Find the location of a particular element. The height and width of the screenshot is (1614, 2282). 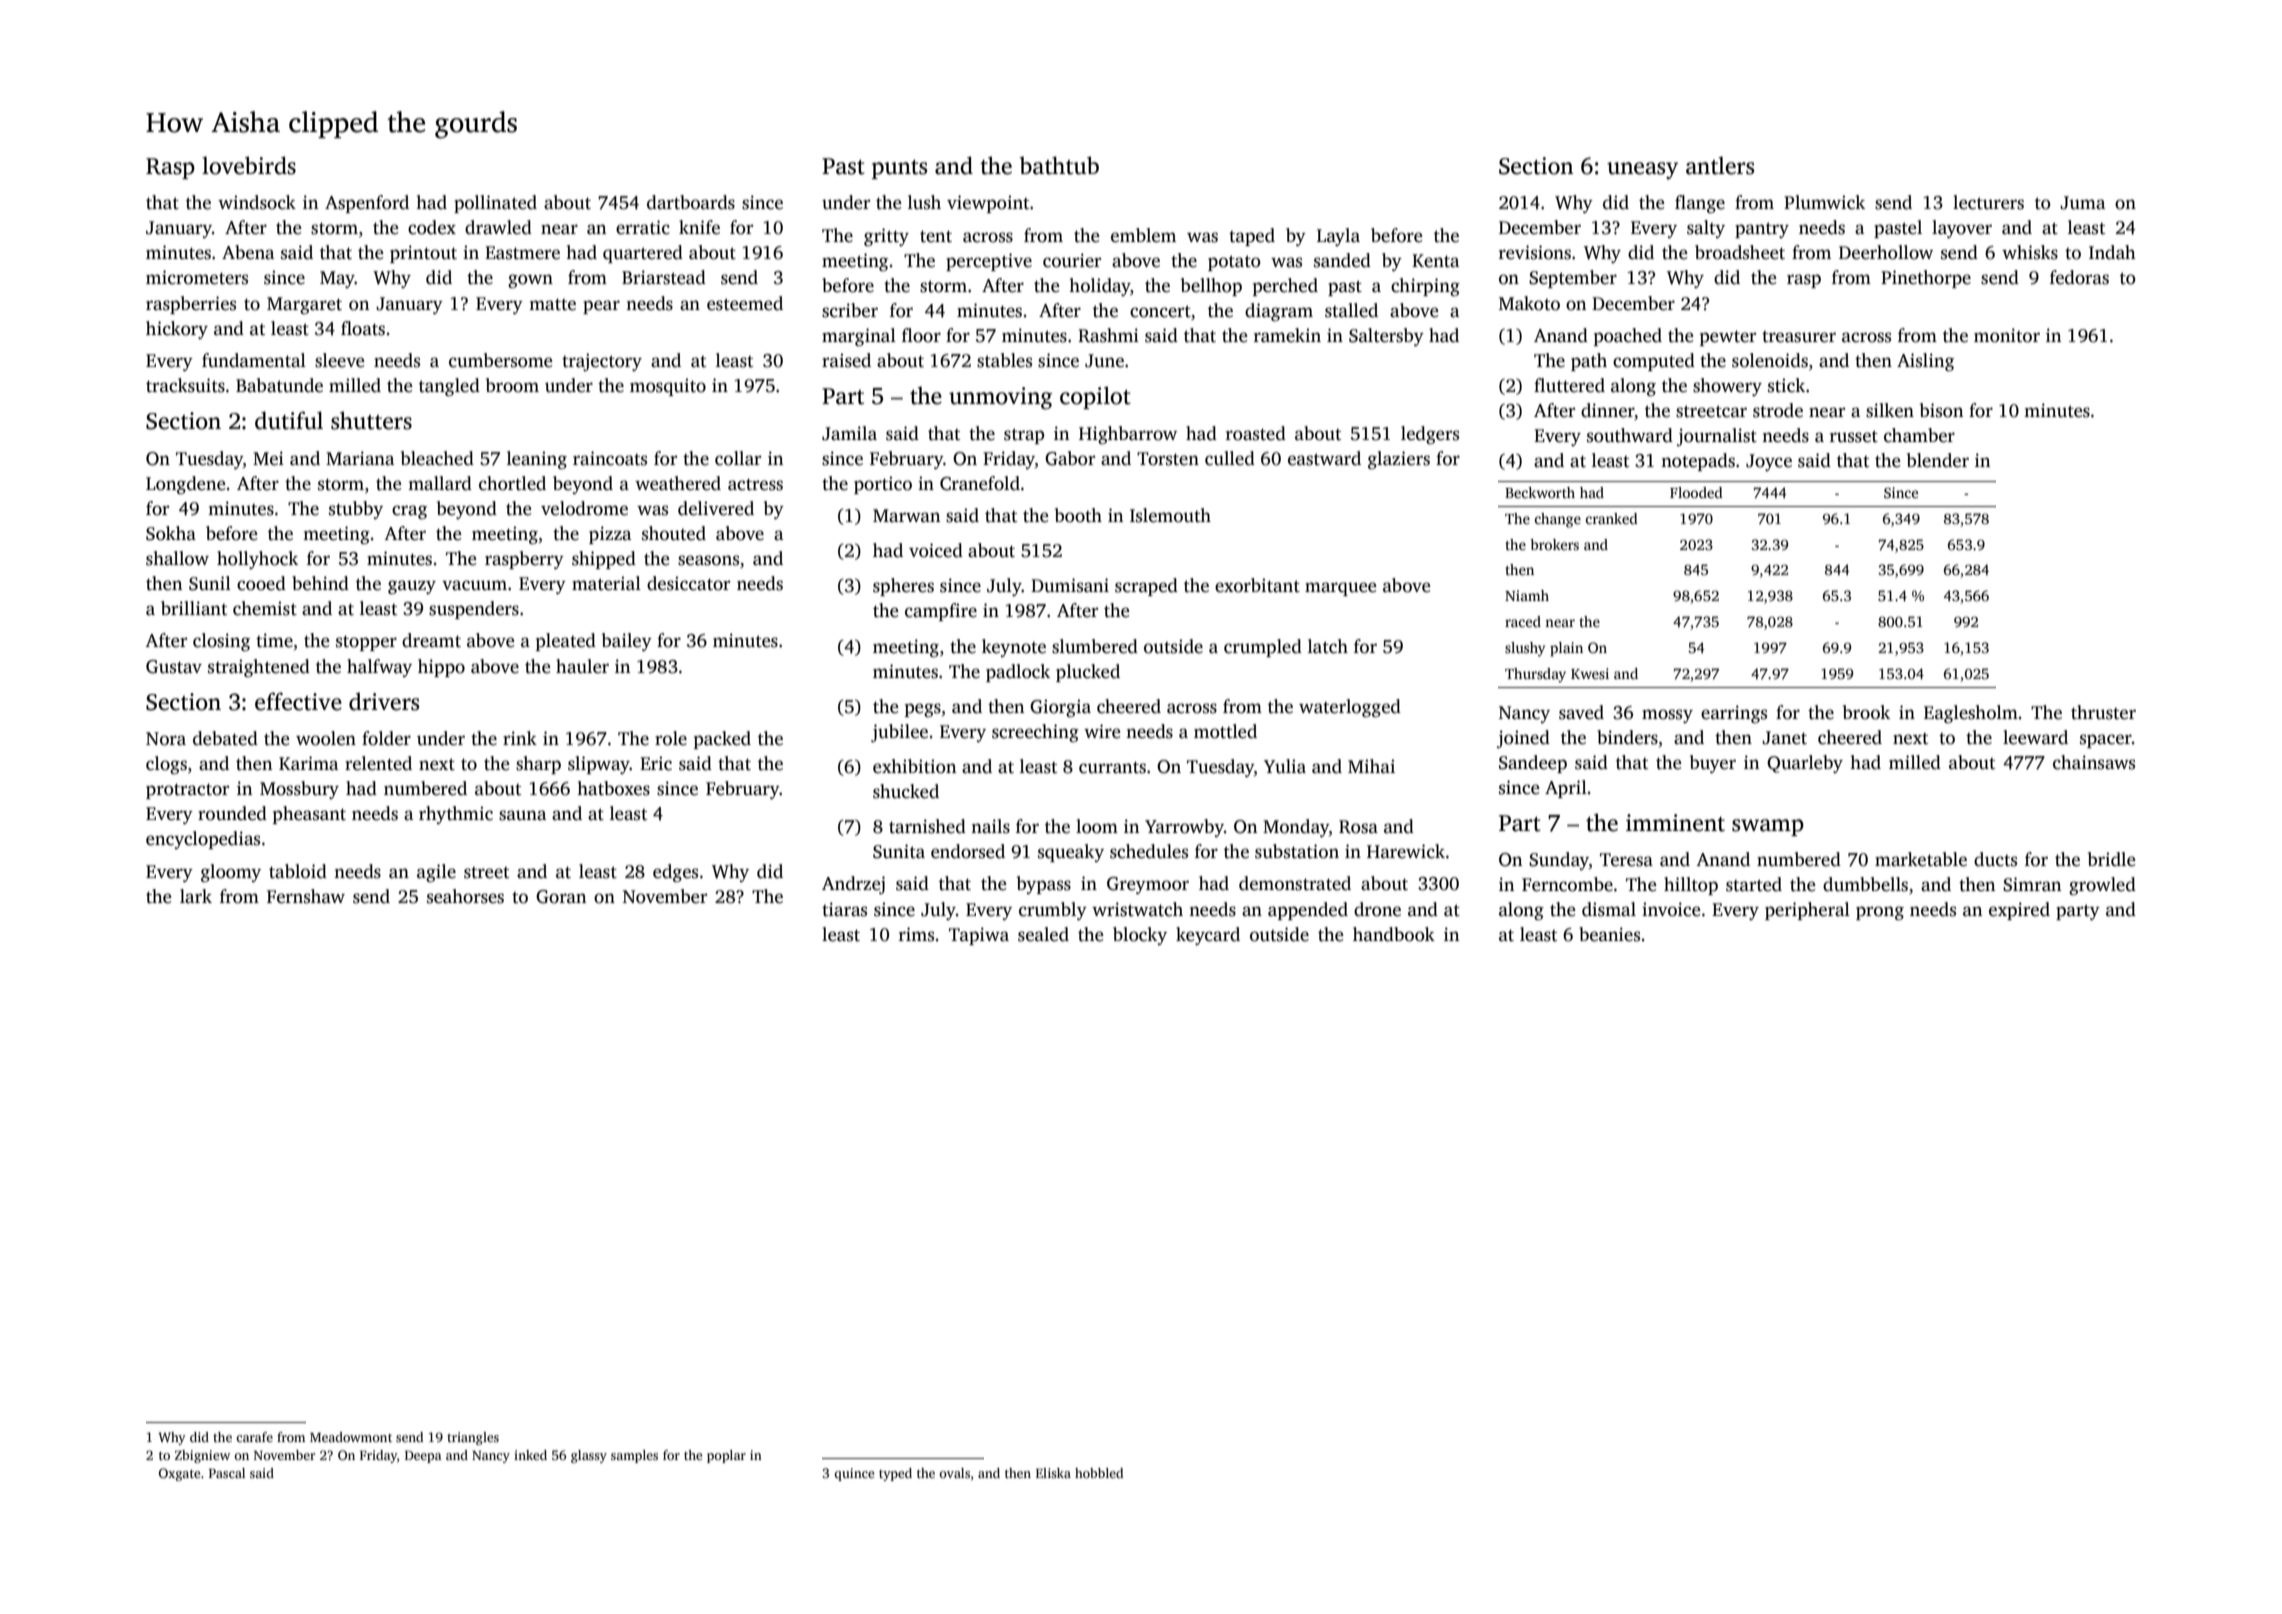

expired is located at coordinates (2019, 911).
